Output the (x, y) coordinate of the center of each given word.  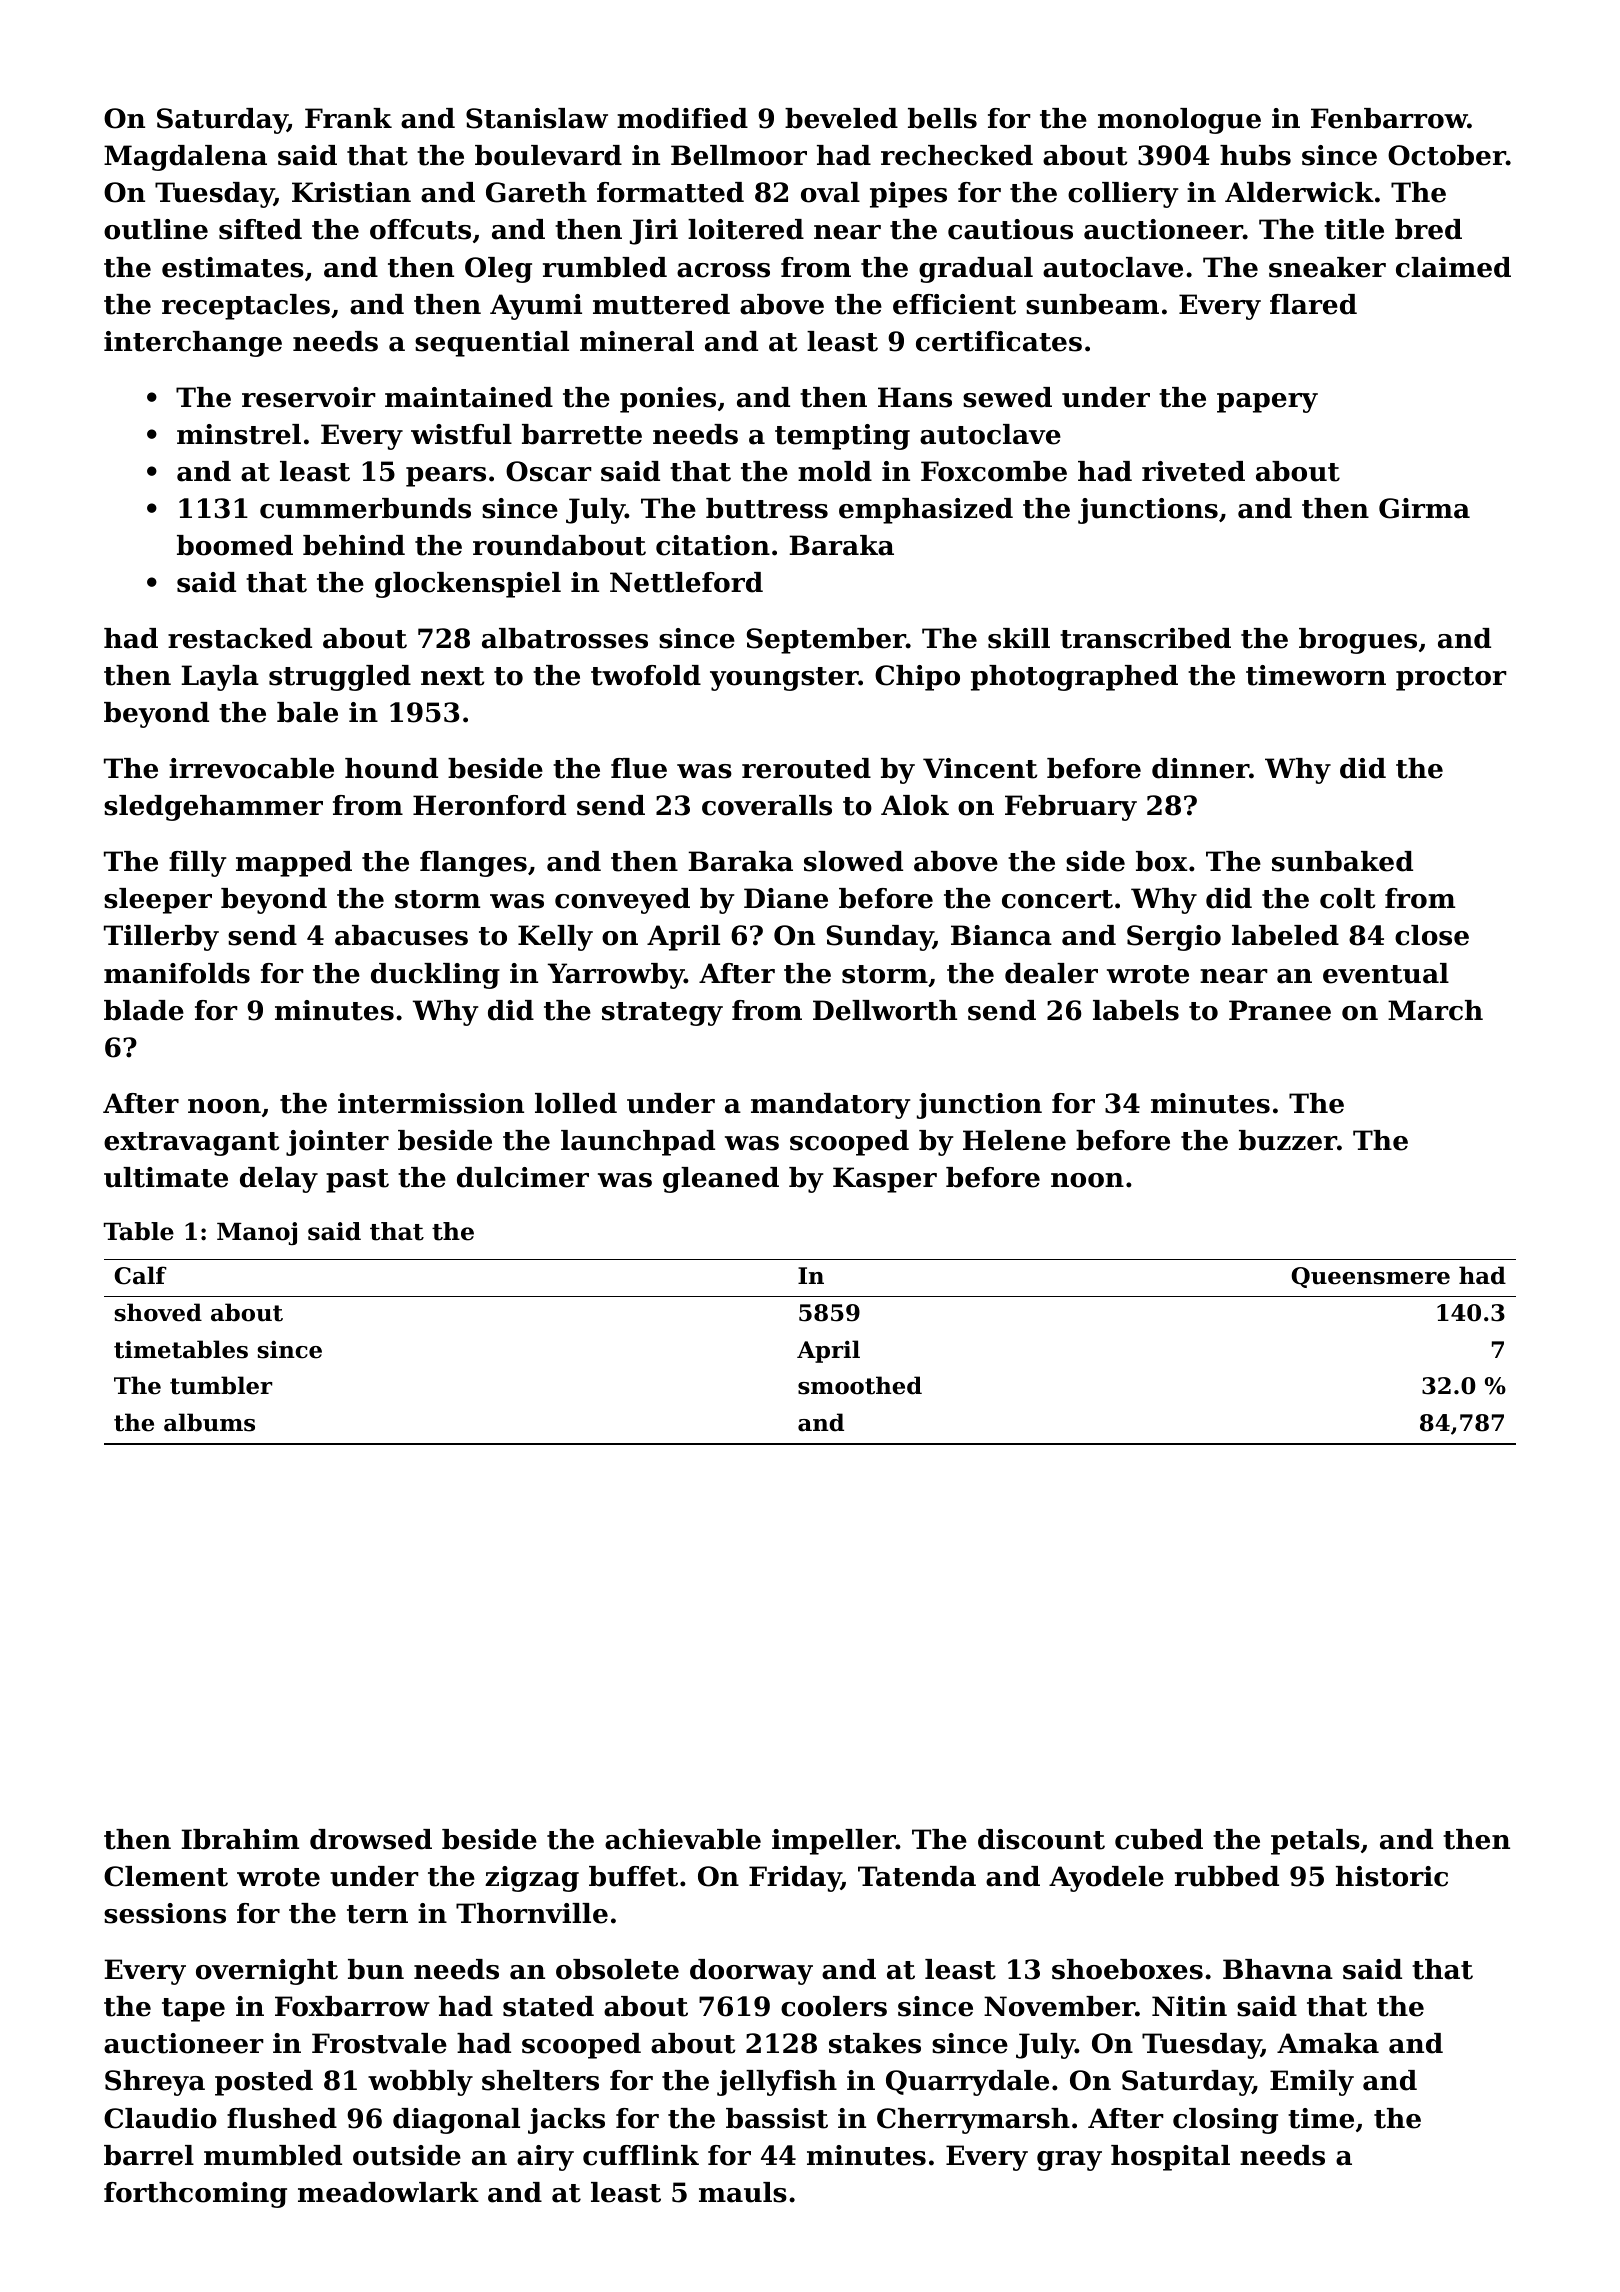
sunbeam (1092, 304)
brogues (1358, 641)
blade (144, 1010)
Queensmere (1370, 1277)
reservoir (309, 397)
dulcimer (523, 1177)
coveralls (767, 805)
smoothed (860, 1385)
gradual (976, 270)
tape (193, 2010)
